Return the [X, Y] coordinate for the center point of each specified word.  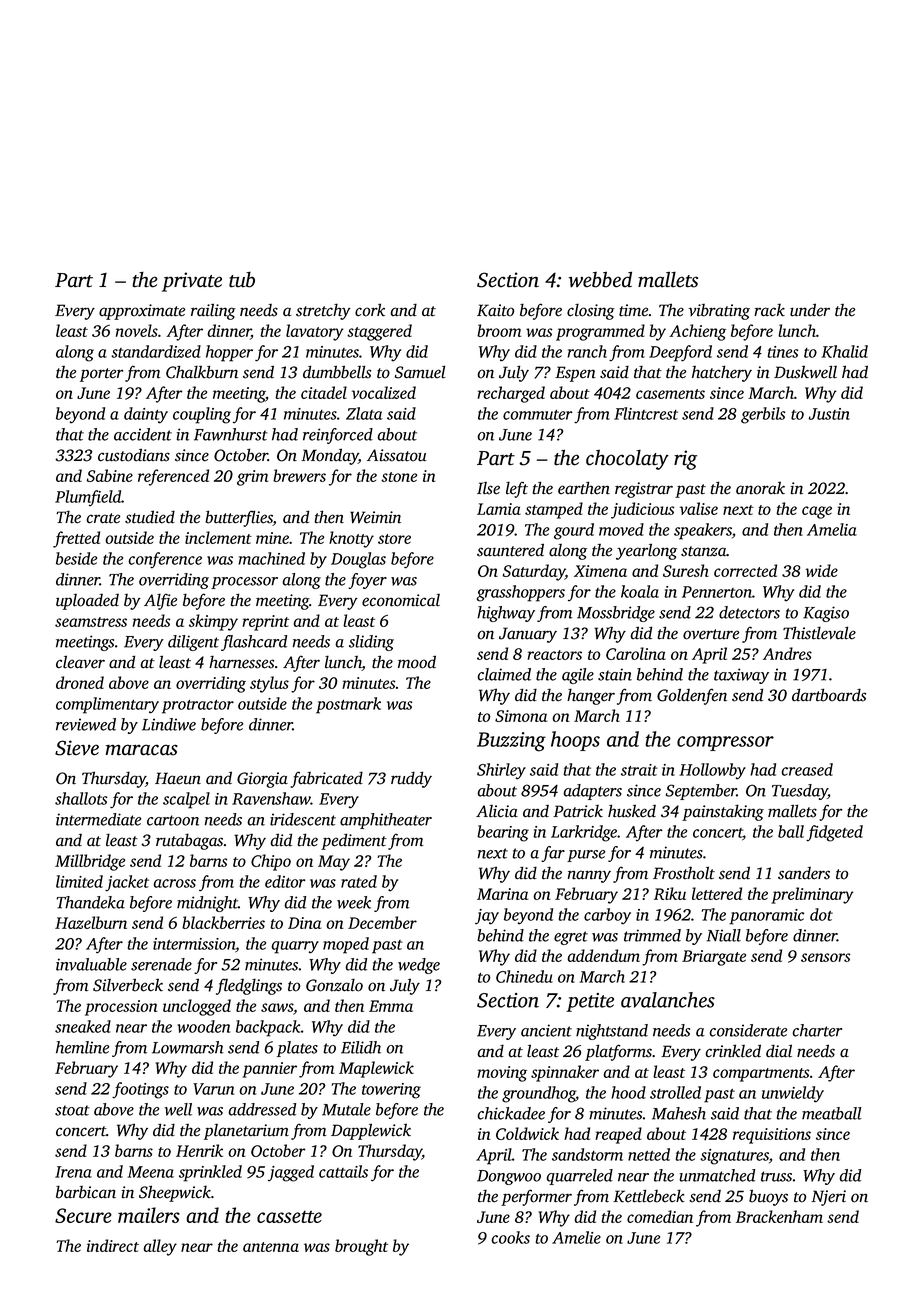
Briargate [714, 958]
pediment [354, 841]
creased [807, 769]
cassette [289, 1217]
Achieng [697, 332]
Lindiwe [169, 724]
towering [391, 1091]
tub [242, 279]
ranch [587, 351]
